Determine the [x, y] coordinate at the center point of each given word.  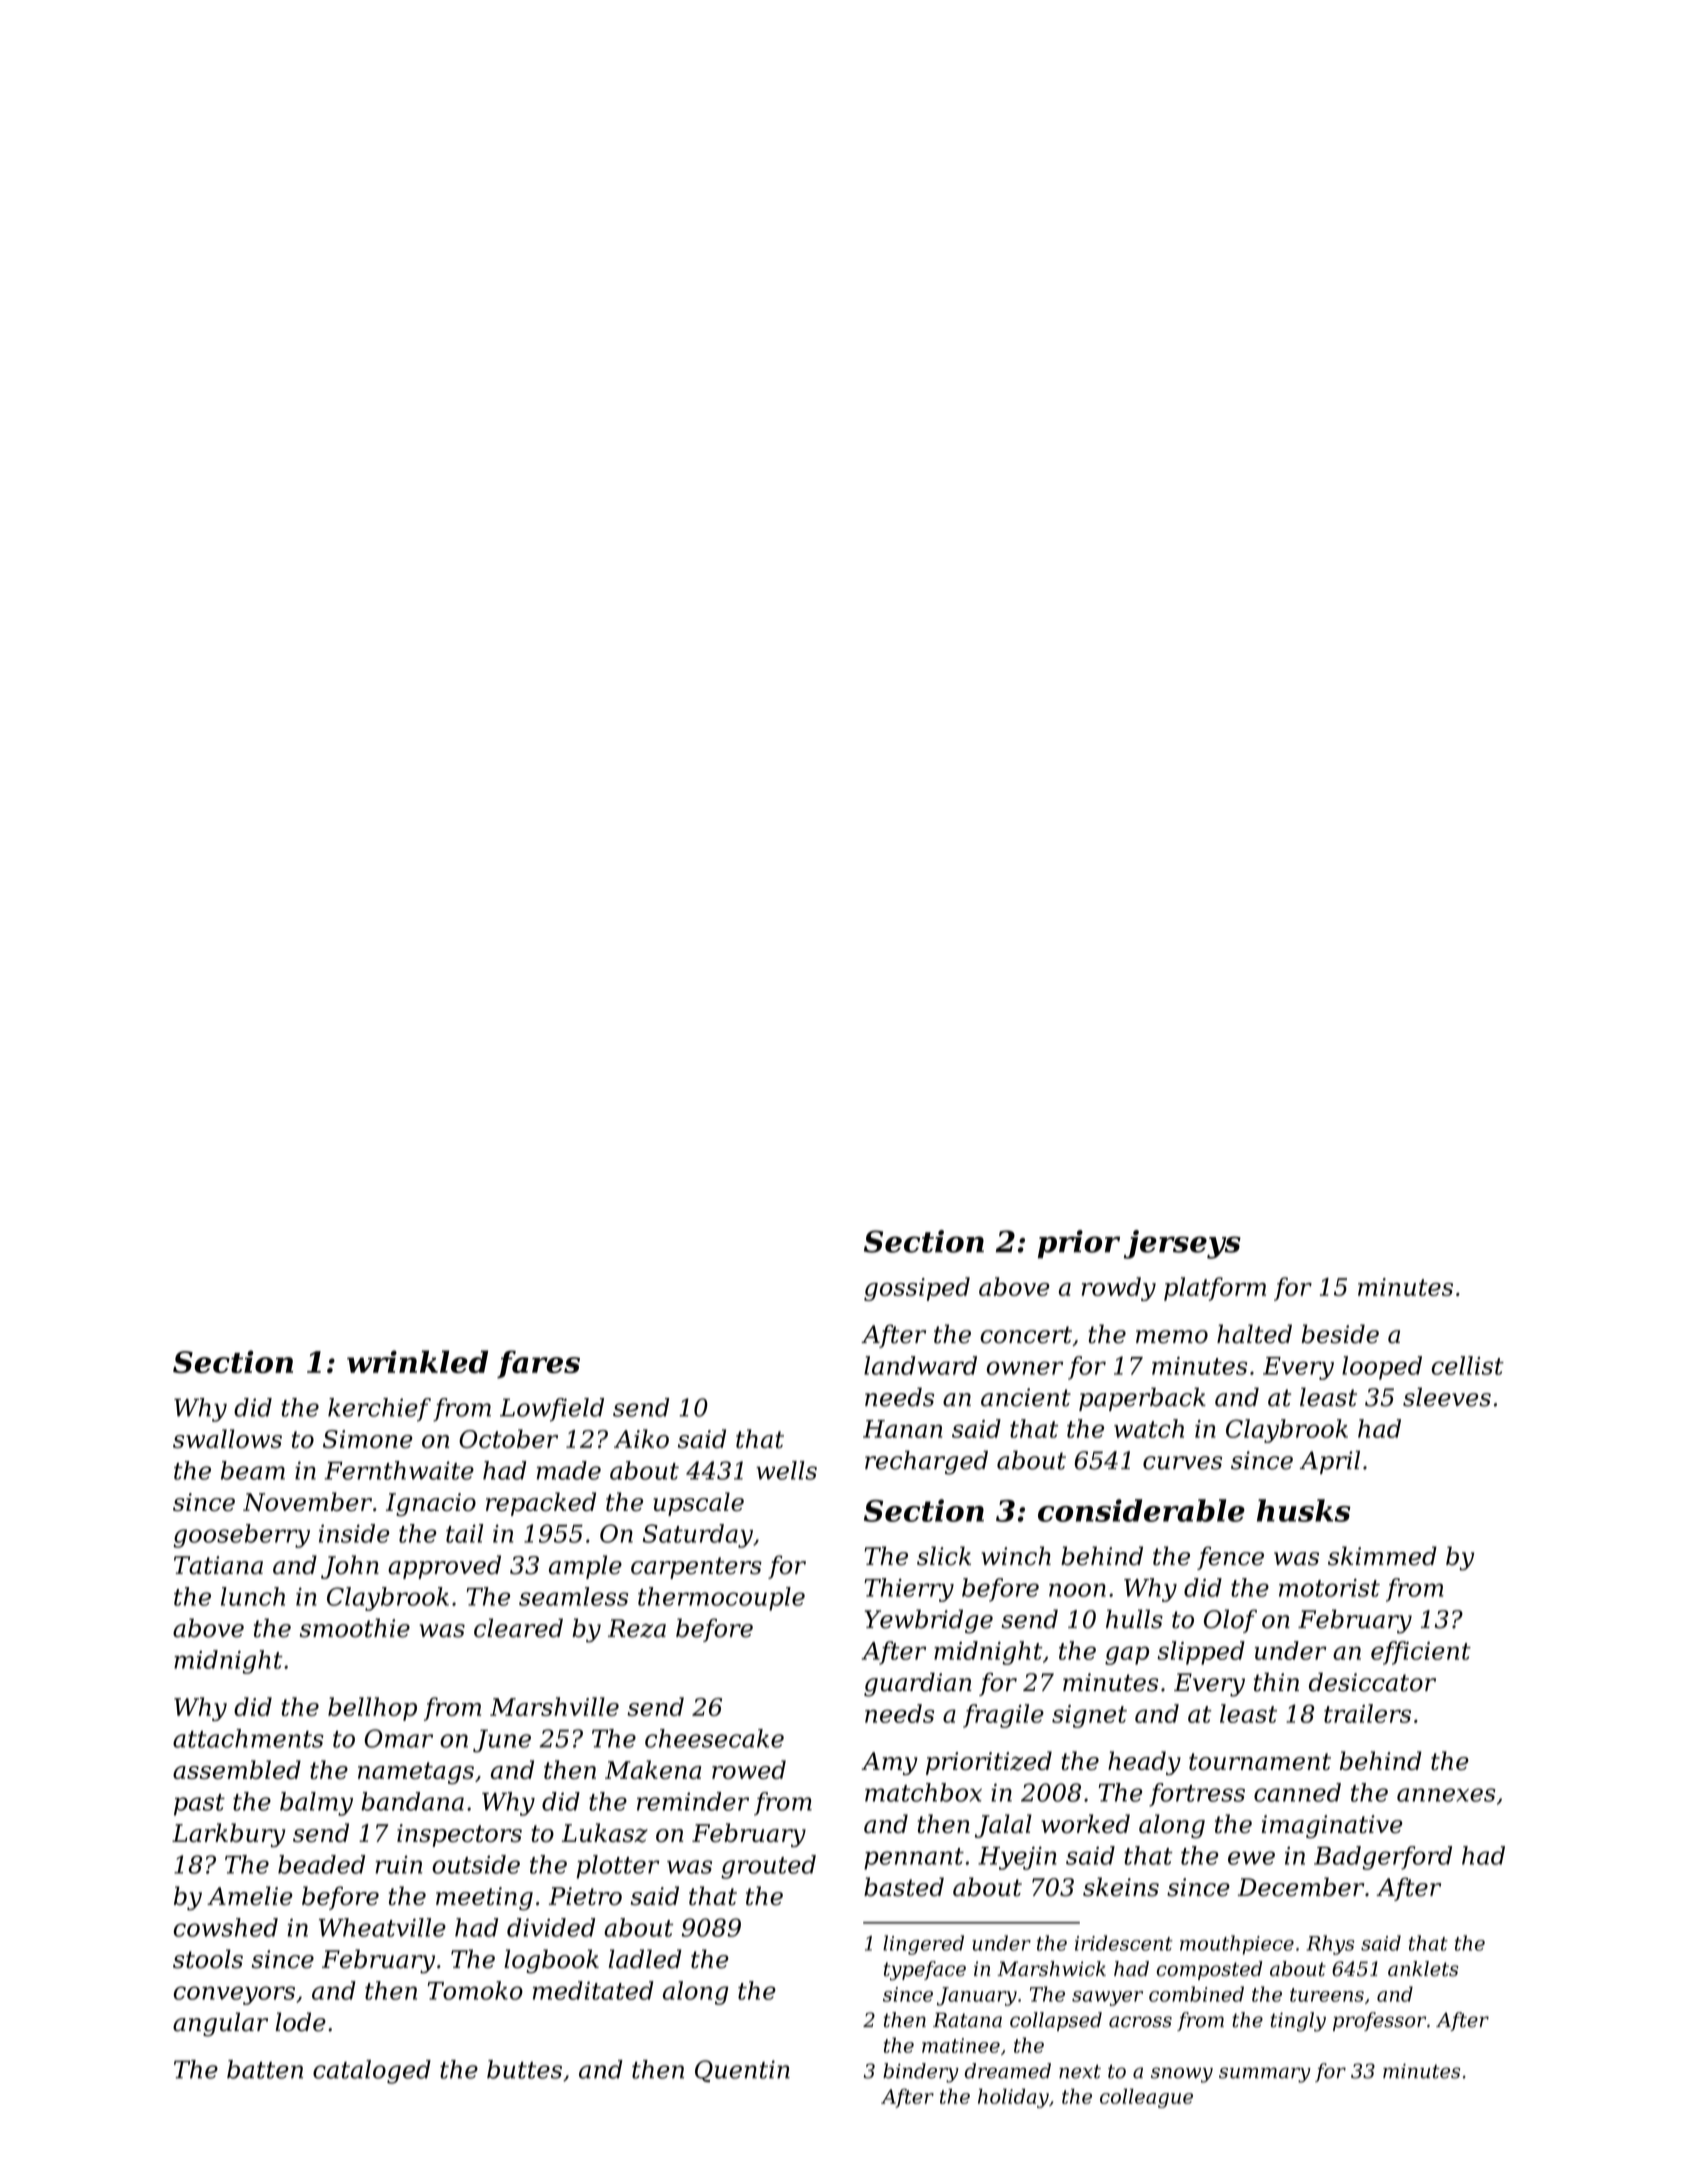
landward [920, 1365]
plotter [617, 1867]
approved [444, 1567]
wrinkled [417, 1361]
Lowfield [552, 1410]
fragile [1003, 1716]
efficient [1421, 1653]
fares [538, 1364]
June [502, 1741]
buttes [524, 2069]
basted [904, 1887]
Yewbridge [929, 1621]
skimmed [1382, 1556]
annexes [1446, 1795]
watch [1149, 1428]
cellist [1467, 1365]
